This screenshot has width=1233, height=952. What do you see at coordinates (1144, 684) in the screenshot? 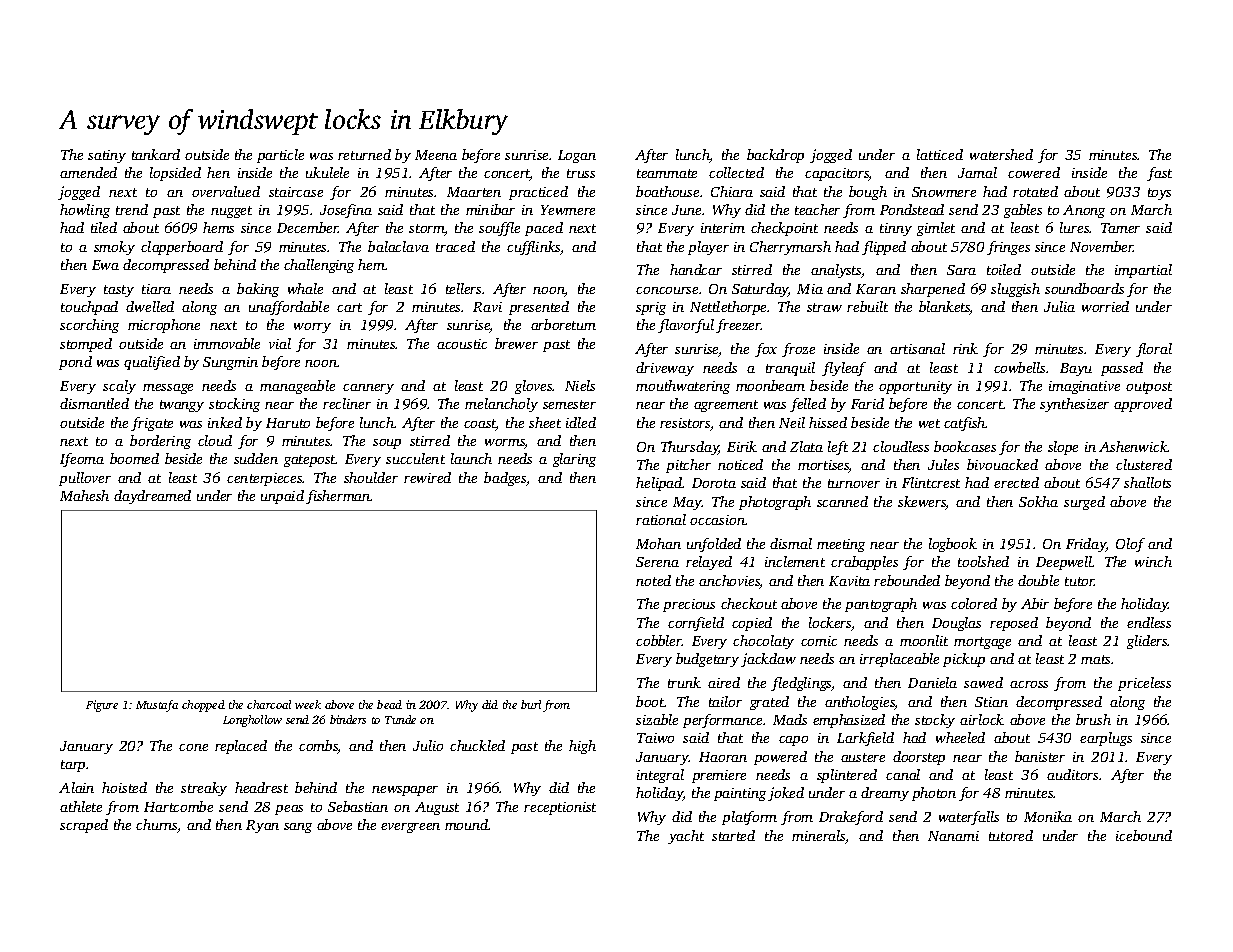
I see `priceless` at bounding box center [1144, 684].
